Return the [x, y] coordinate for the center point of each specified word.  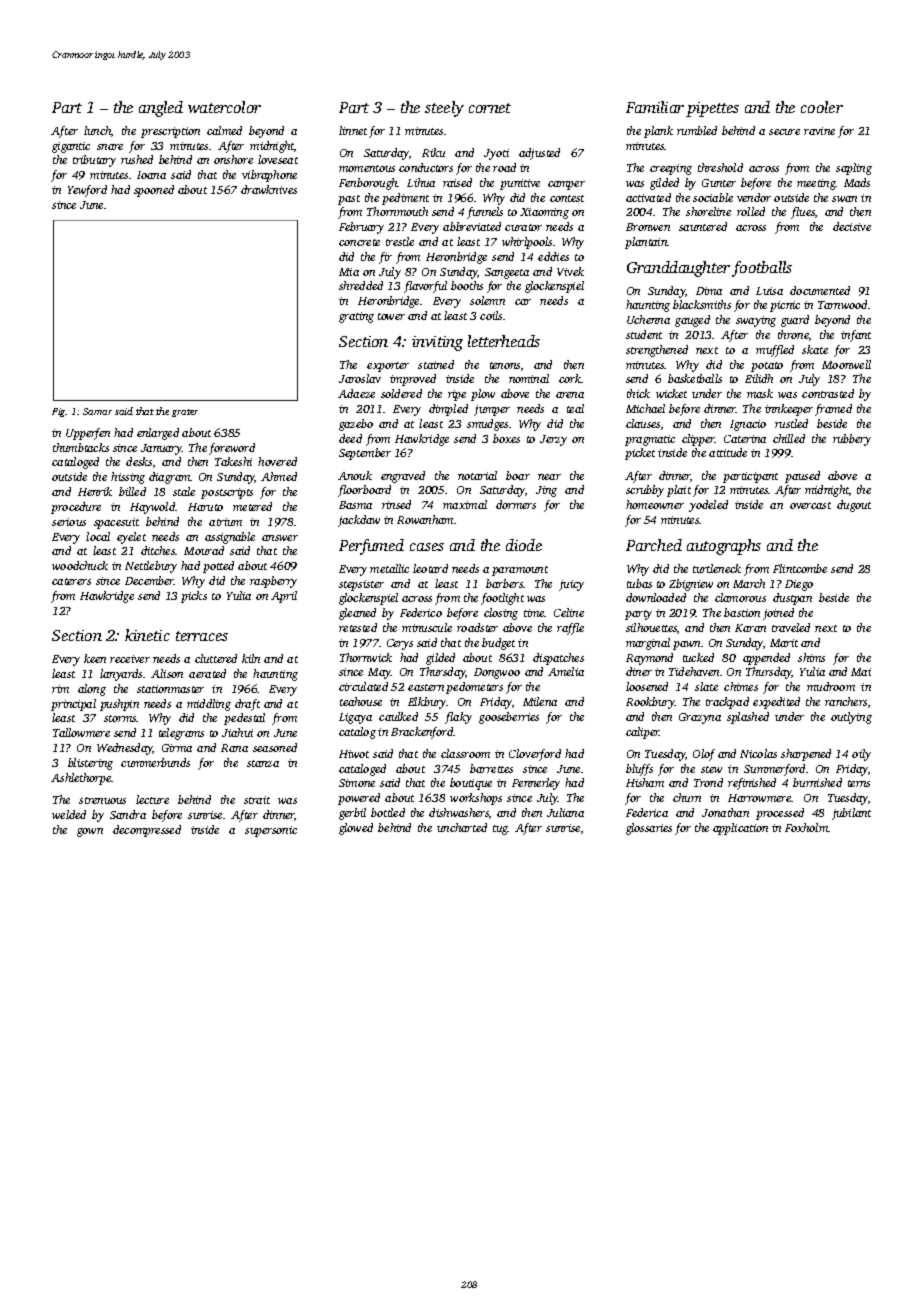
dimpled [448, 410]
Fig [59, 412]
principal [73, 705]
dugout [854, 506]
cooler [822, 107]
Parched [654, 545]
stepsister [361, 585]
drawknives [269, 189]
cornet [490, 108]
